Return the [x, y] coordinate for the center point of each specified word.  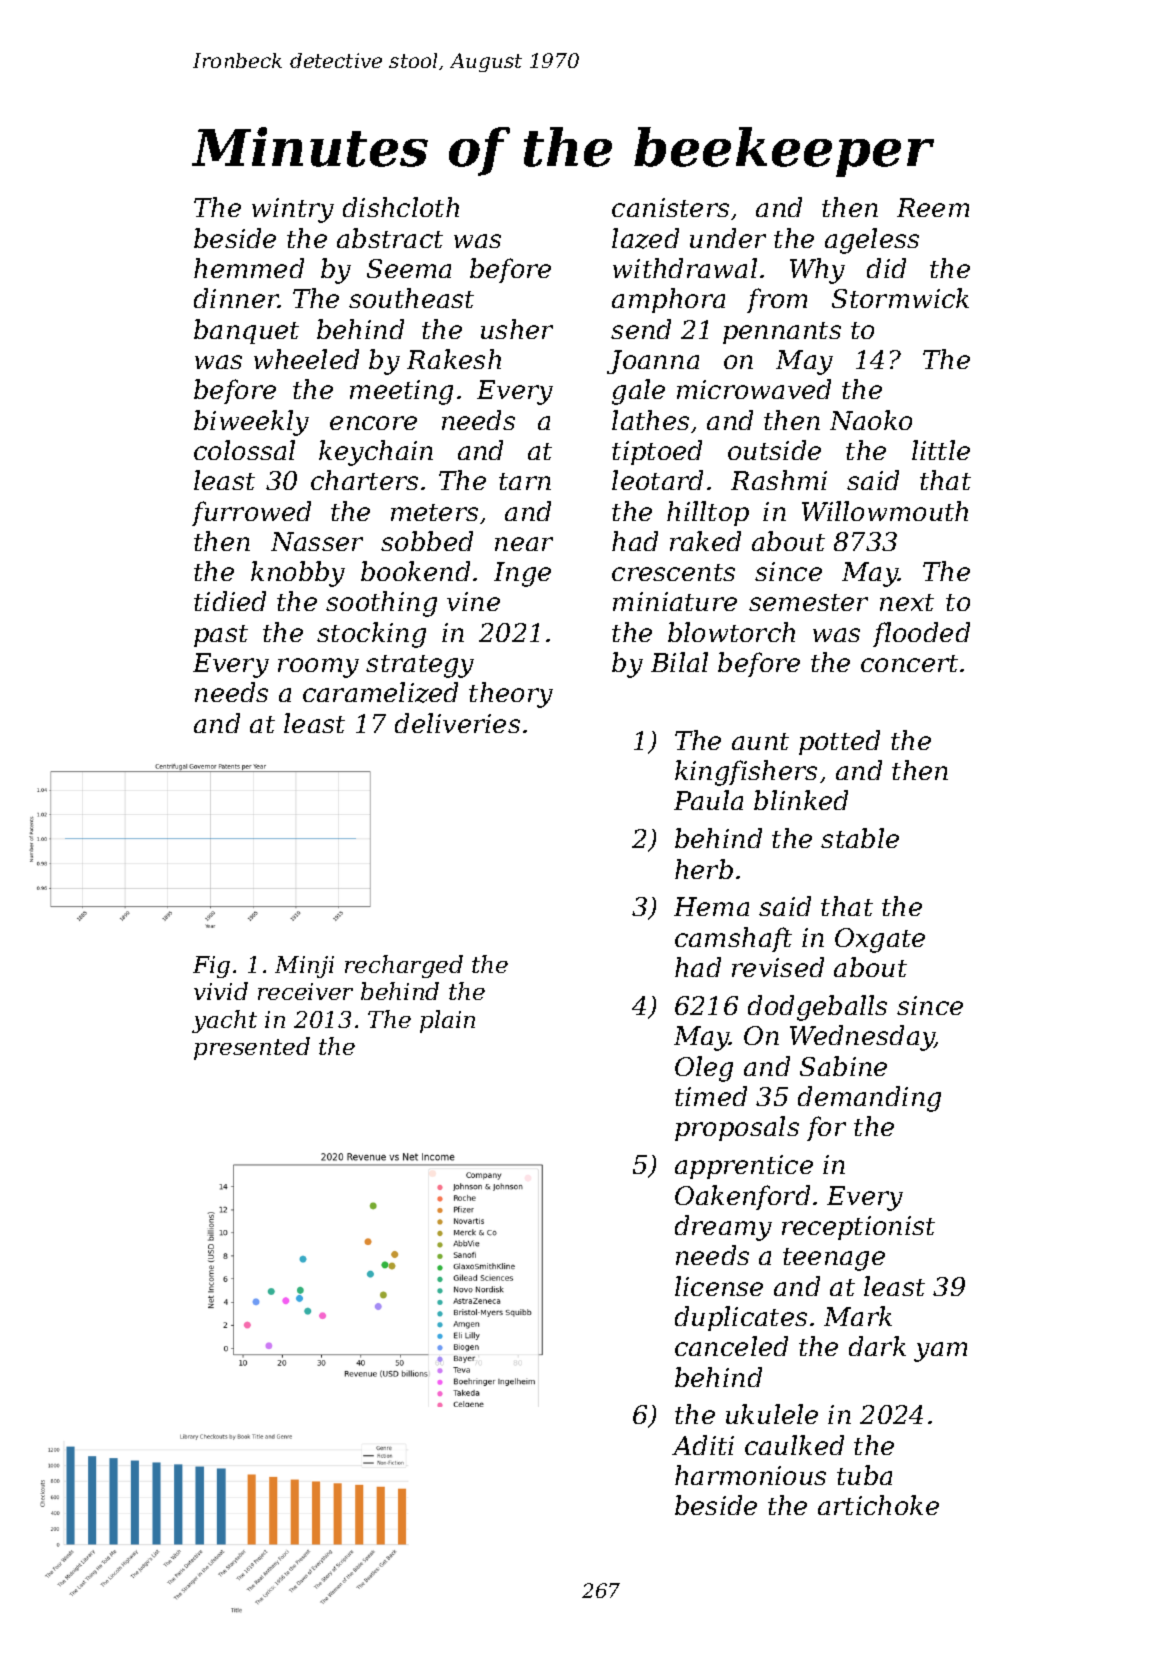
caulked [794, 1445]
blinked [801, 800]
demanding [869, 1099]
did [886, 268]
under [728, 238]
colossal [244, 450]
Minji [304, 967]
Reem [933, 207]
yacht [224, 1021]
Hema [711, 906]
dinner [236, 298]
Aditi [703, 1445]
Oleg [704, 1069]
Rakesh [454, 359]
